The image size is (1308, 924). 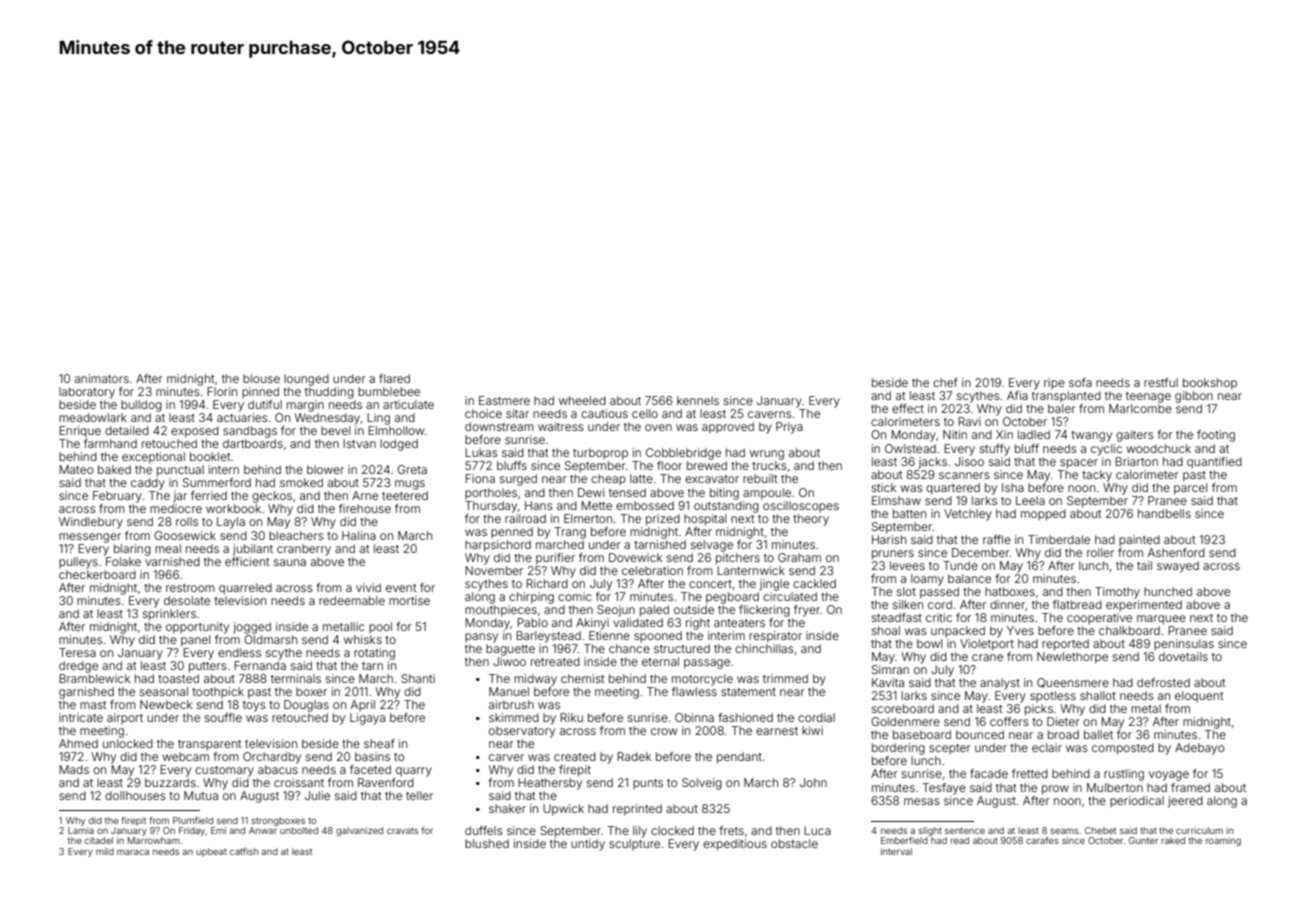 What do you see at coordinates (588, 845) in the document?
I see `untidy` at bounding box center [588, 845].
